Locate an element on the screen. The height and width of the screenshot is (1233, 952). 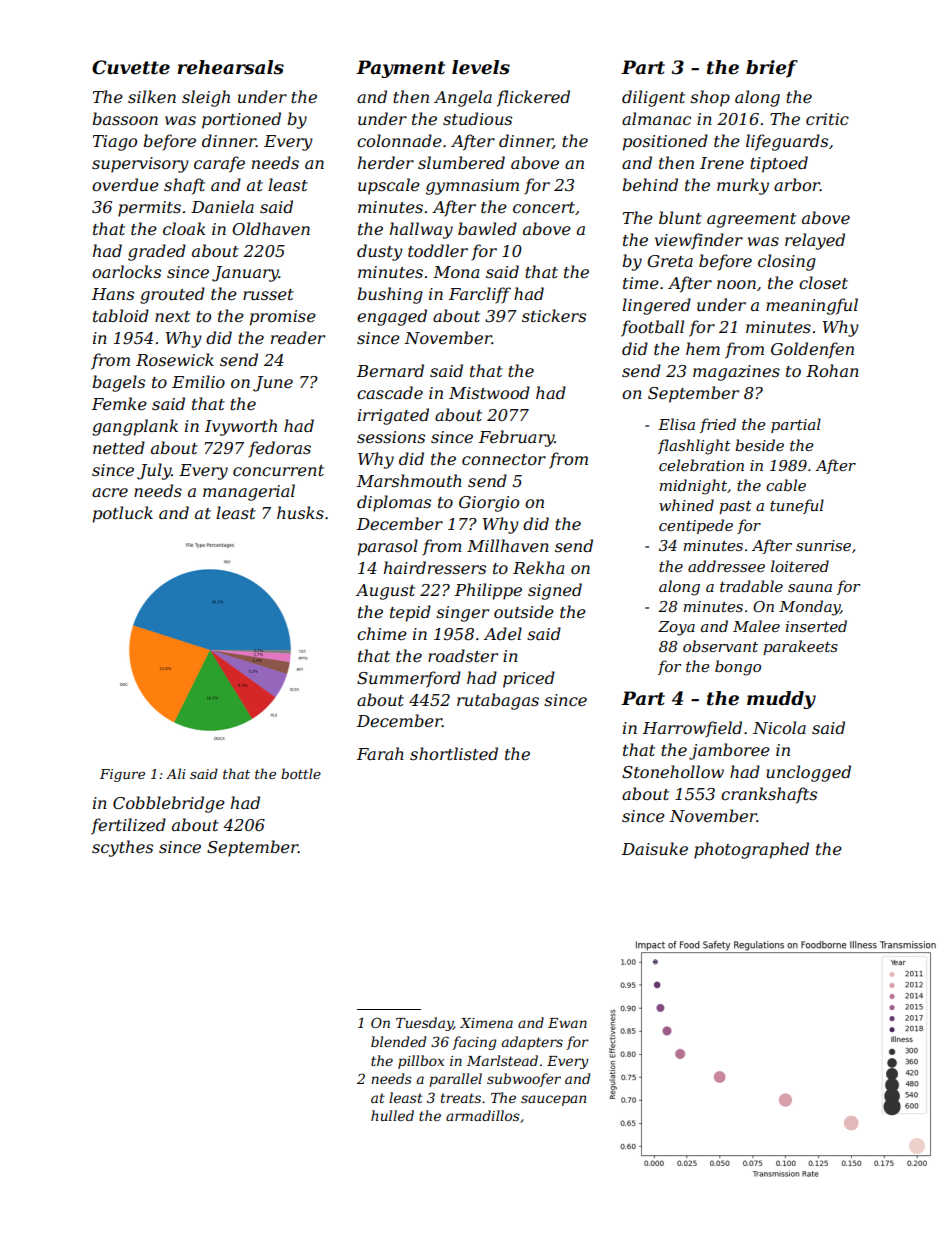
permits is located at coordinates (149, 209).
